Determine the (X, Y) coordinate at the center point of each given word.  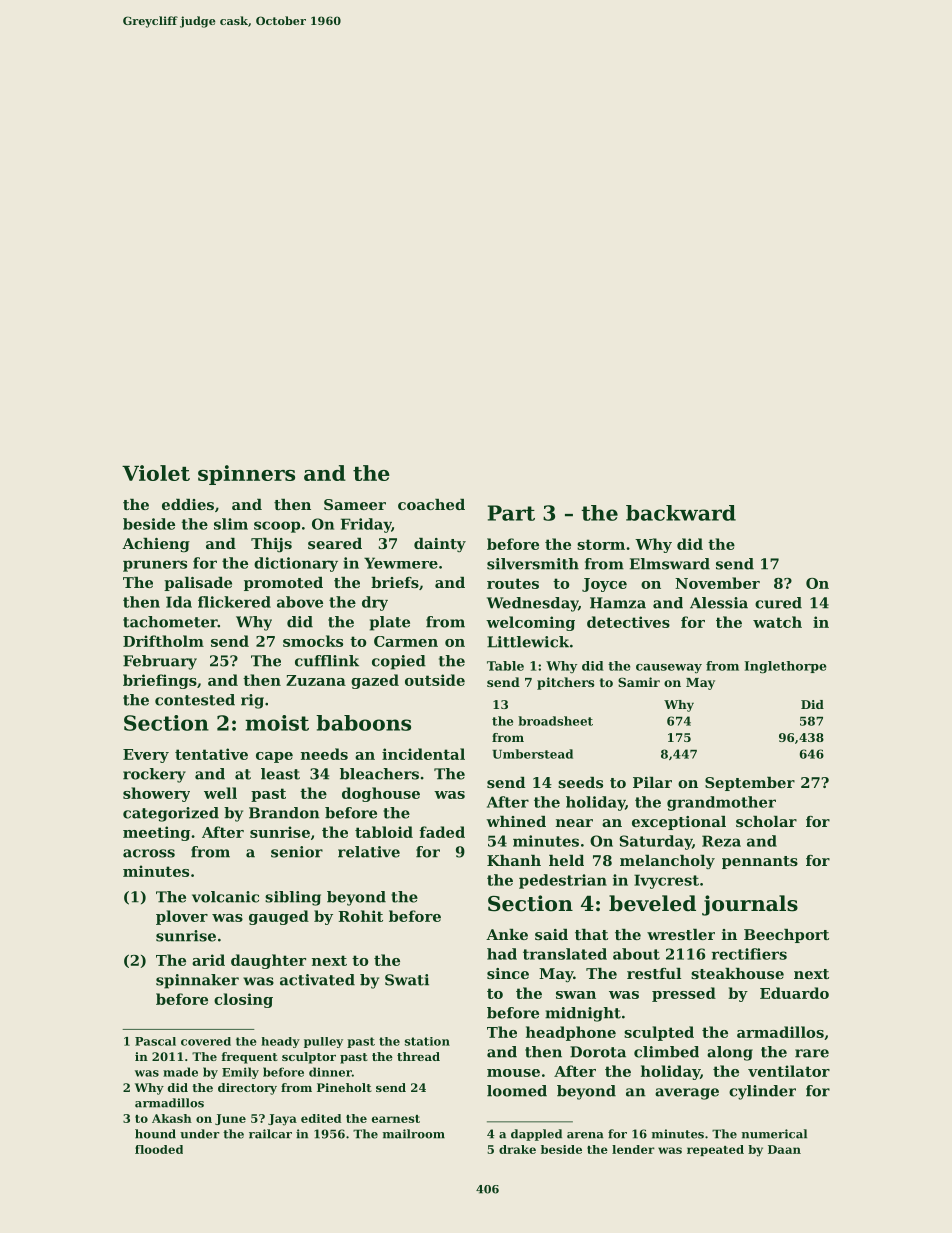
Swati (407, 980)
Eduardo (794, 993)
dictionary (296, 564)
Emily (240, 1073)
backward (681, 513)
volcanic (225, 897)
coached (431, 504)
